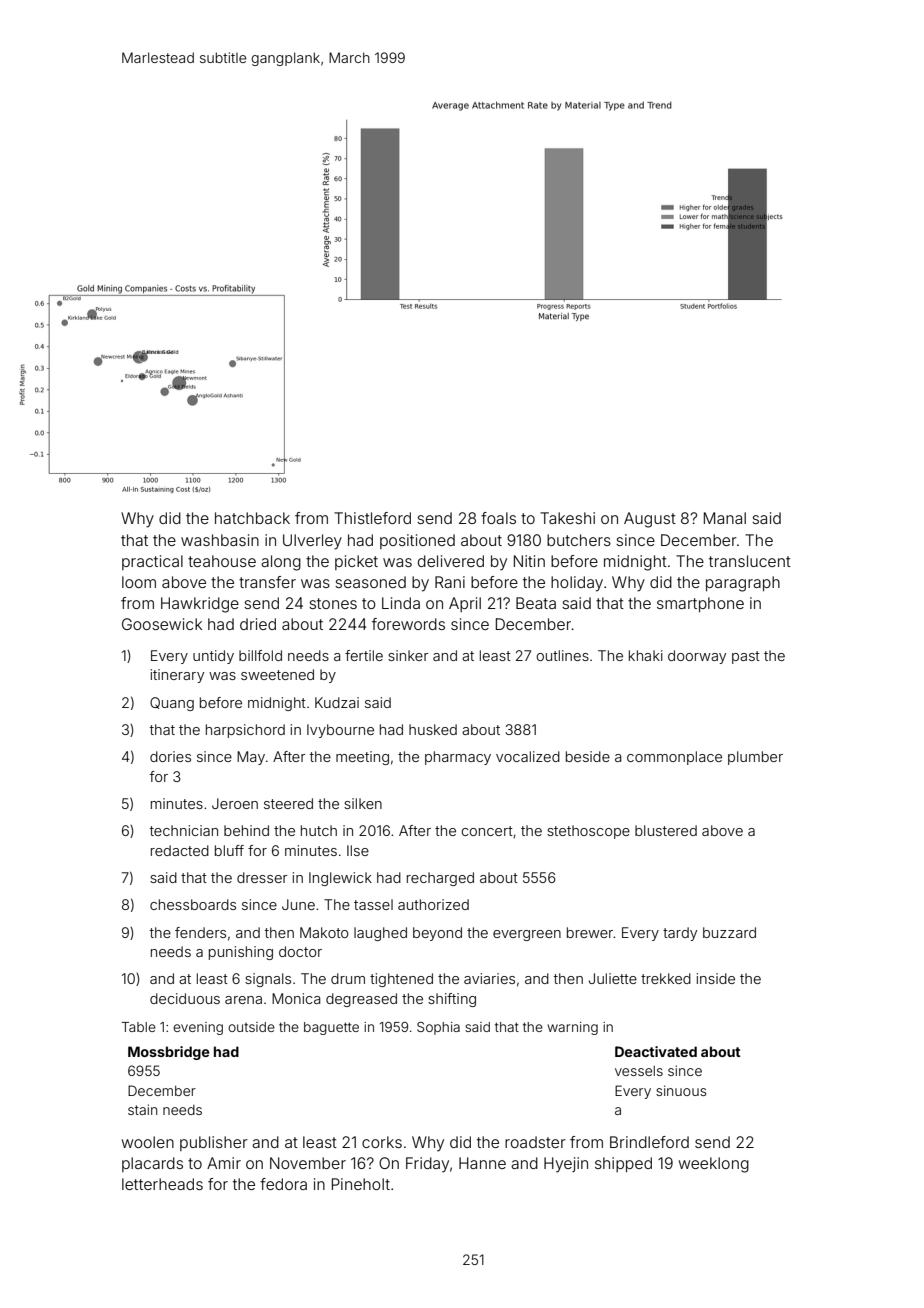 This image has width=924, height=1308. I want to click on Sophia, so click(438, 1028).
